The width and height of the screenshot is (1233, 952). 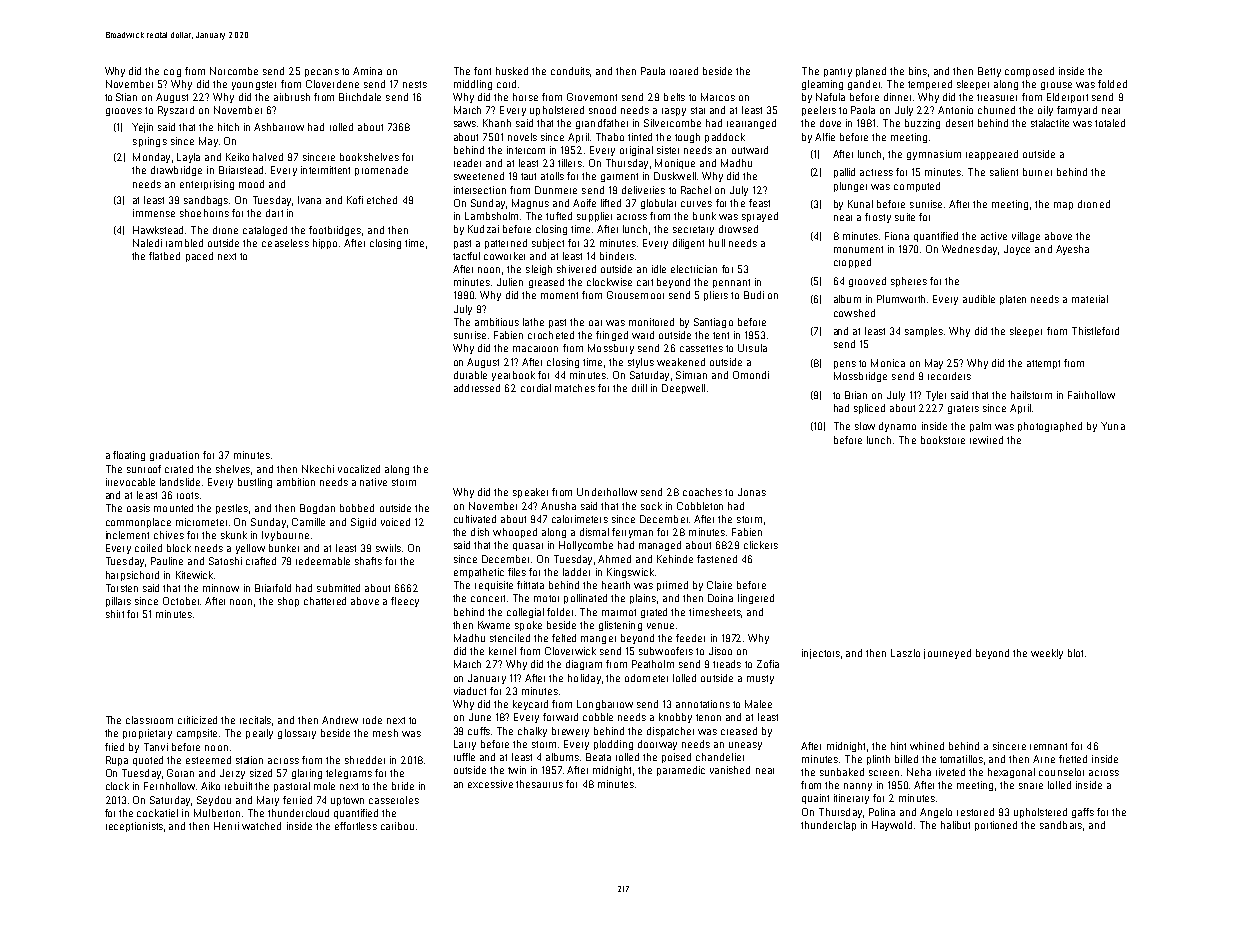 I want to click on remnant, so click(x=1048, y=746).
